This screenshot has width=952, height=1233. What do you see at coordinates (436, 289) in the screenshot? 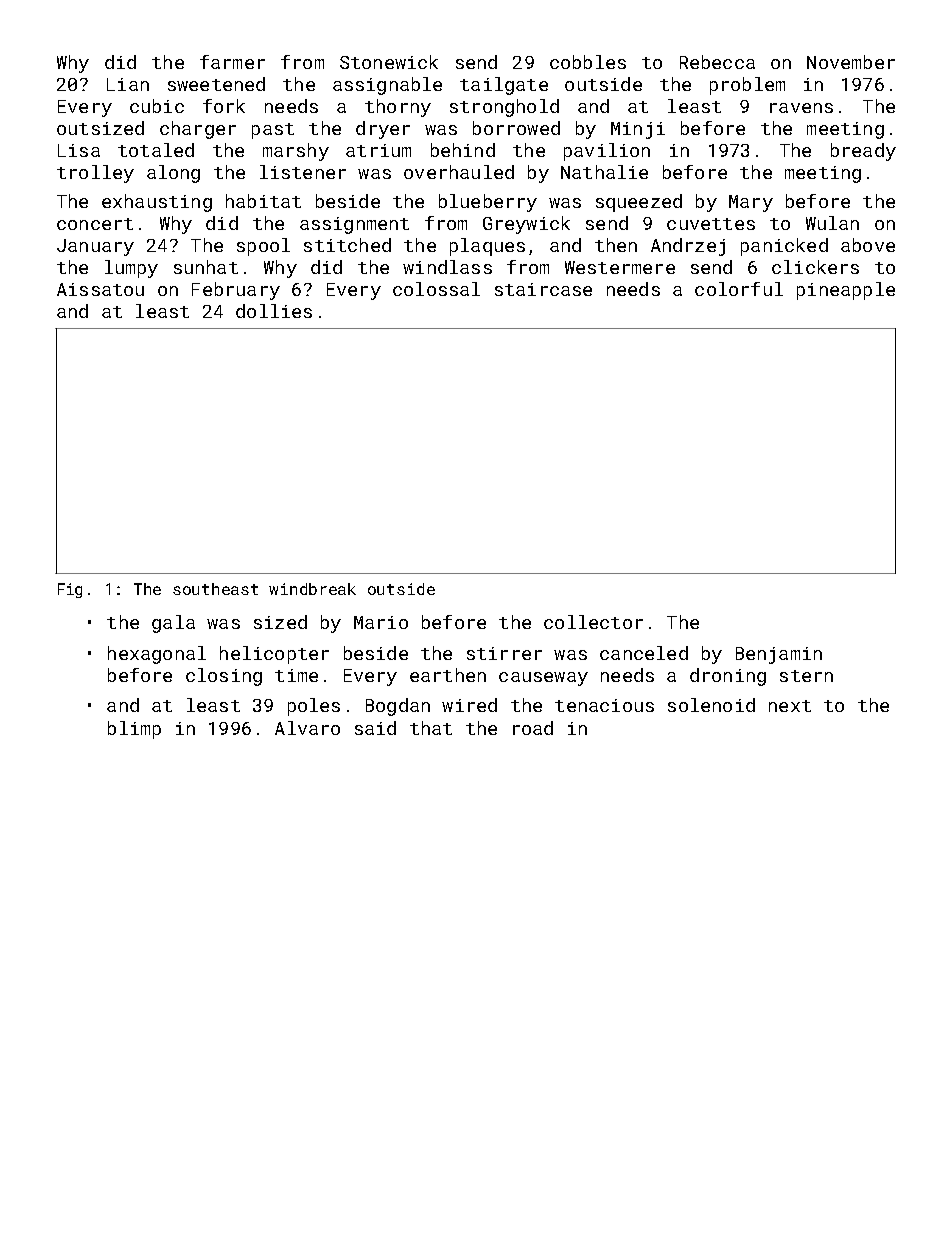
I see `colossal` at bounding box center [436, 289].
